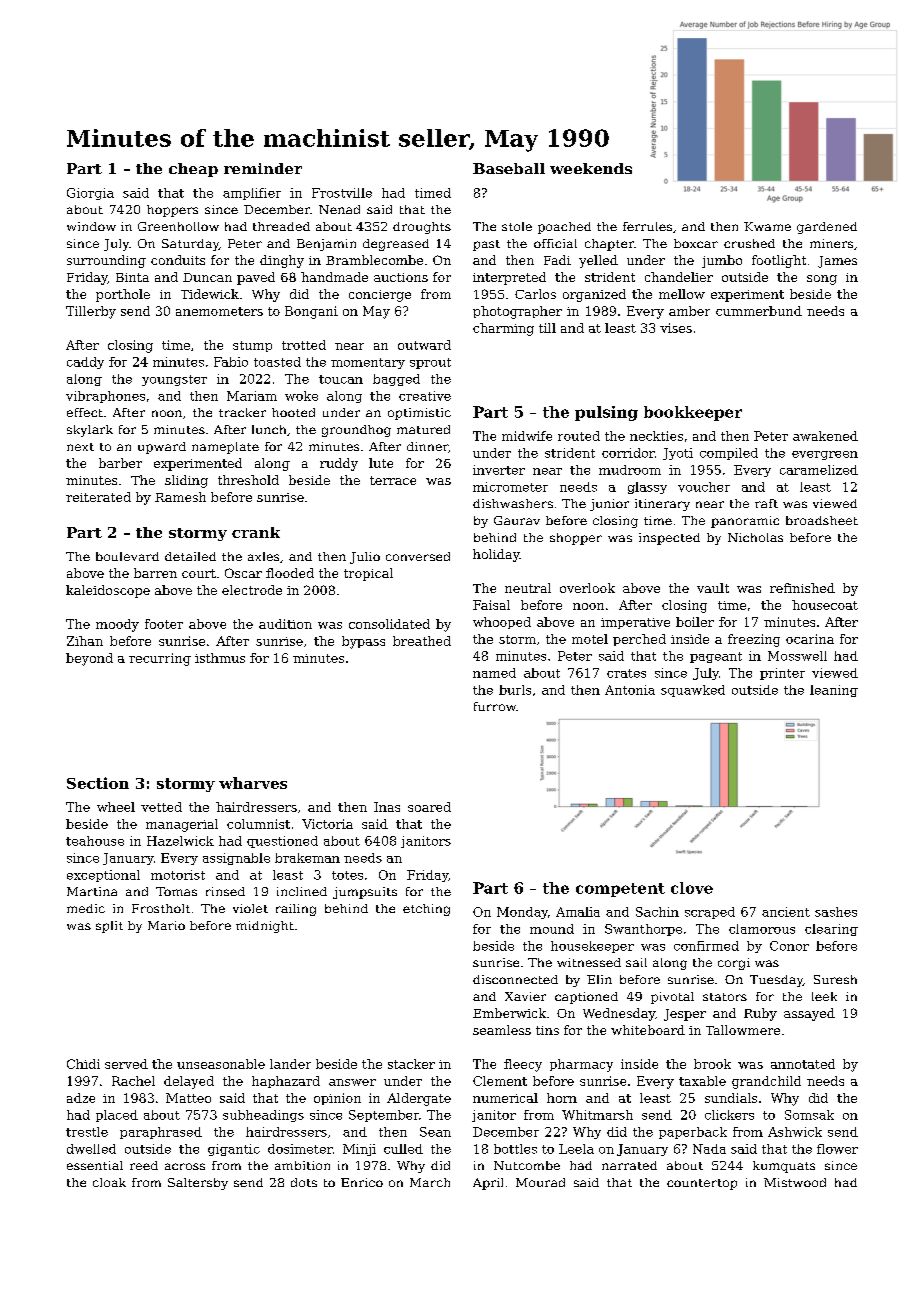  Describe the element at coordinates (827, 228) in the screenshot. I see `gardened` at that location.
